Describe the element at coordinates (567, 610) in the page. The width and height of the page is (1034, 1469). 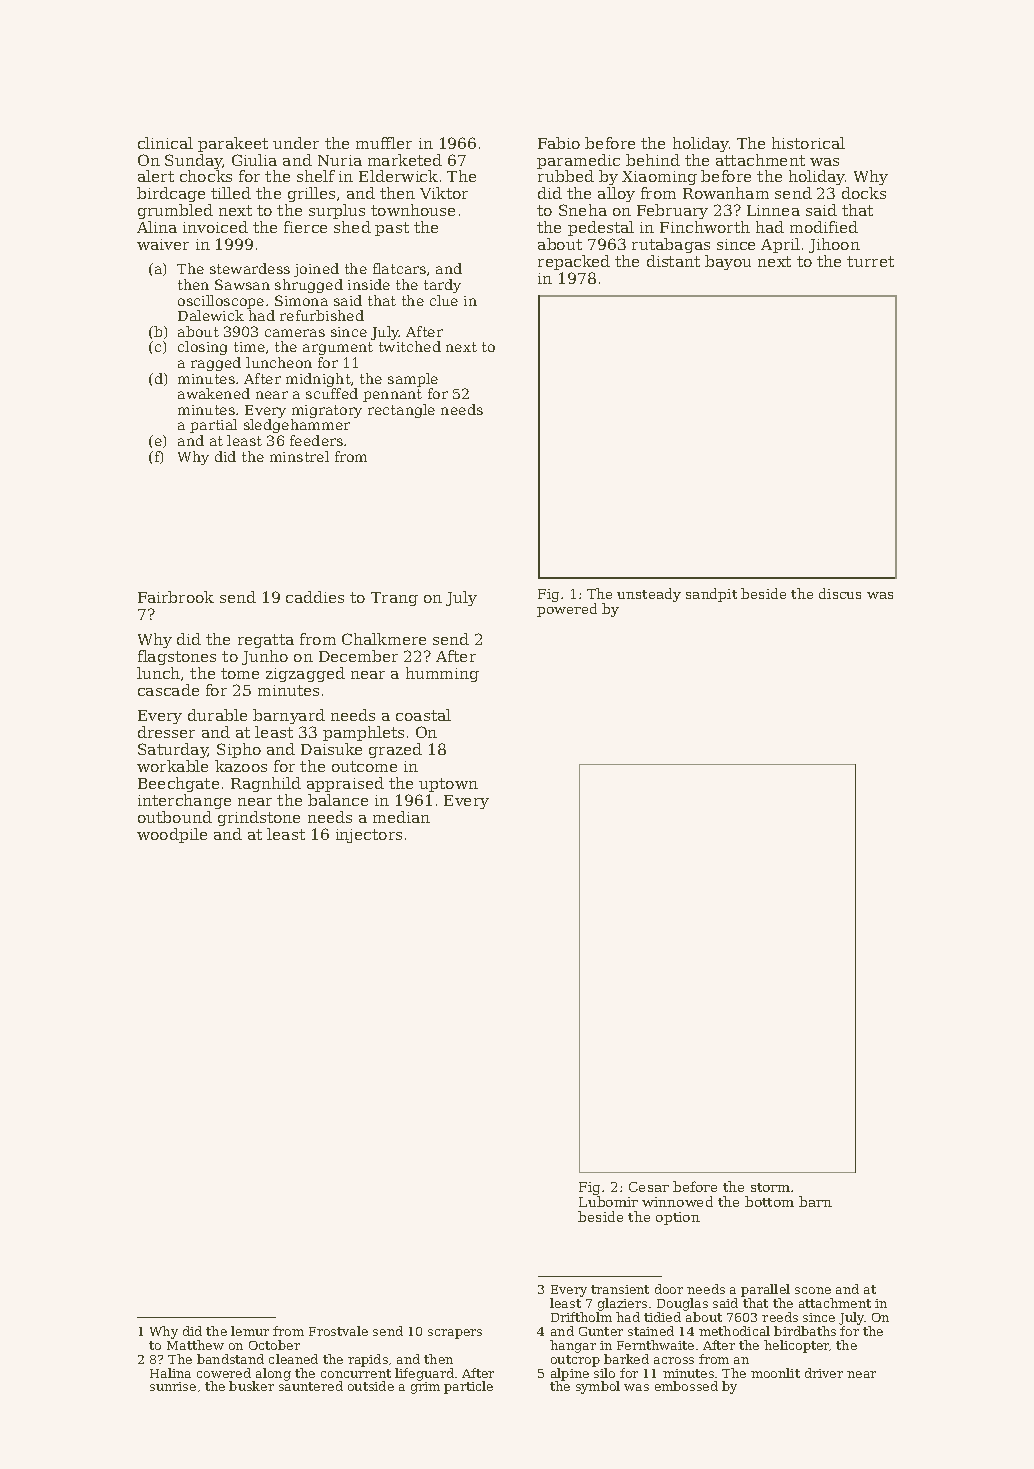
I see `powered` at that location.
